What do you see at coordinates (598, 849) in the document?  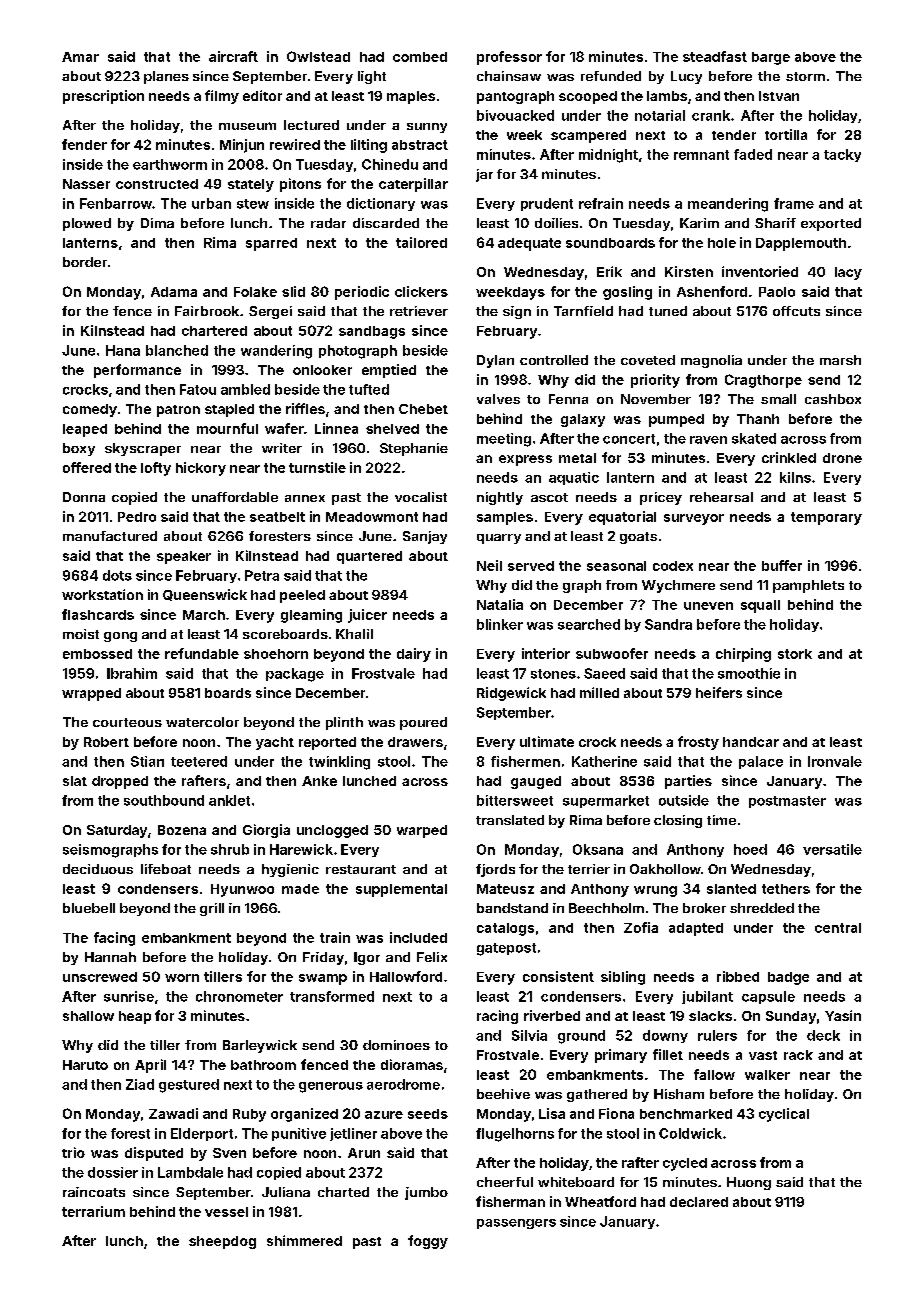 I see `Oksana` at bounding box center [598, 849].
